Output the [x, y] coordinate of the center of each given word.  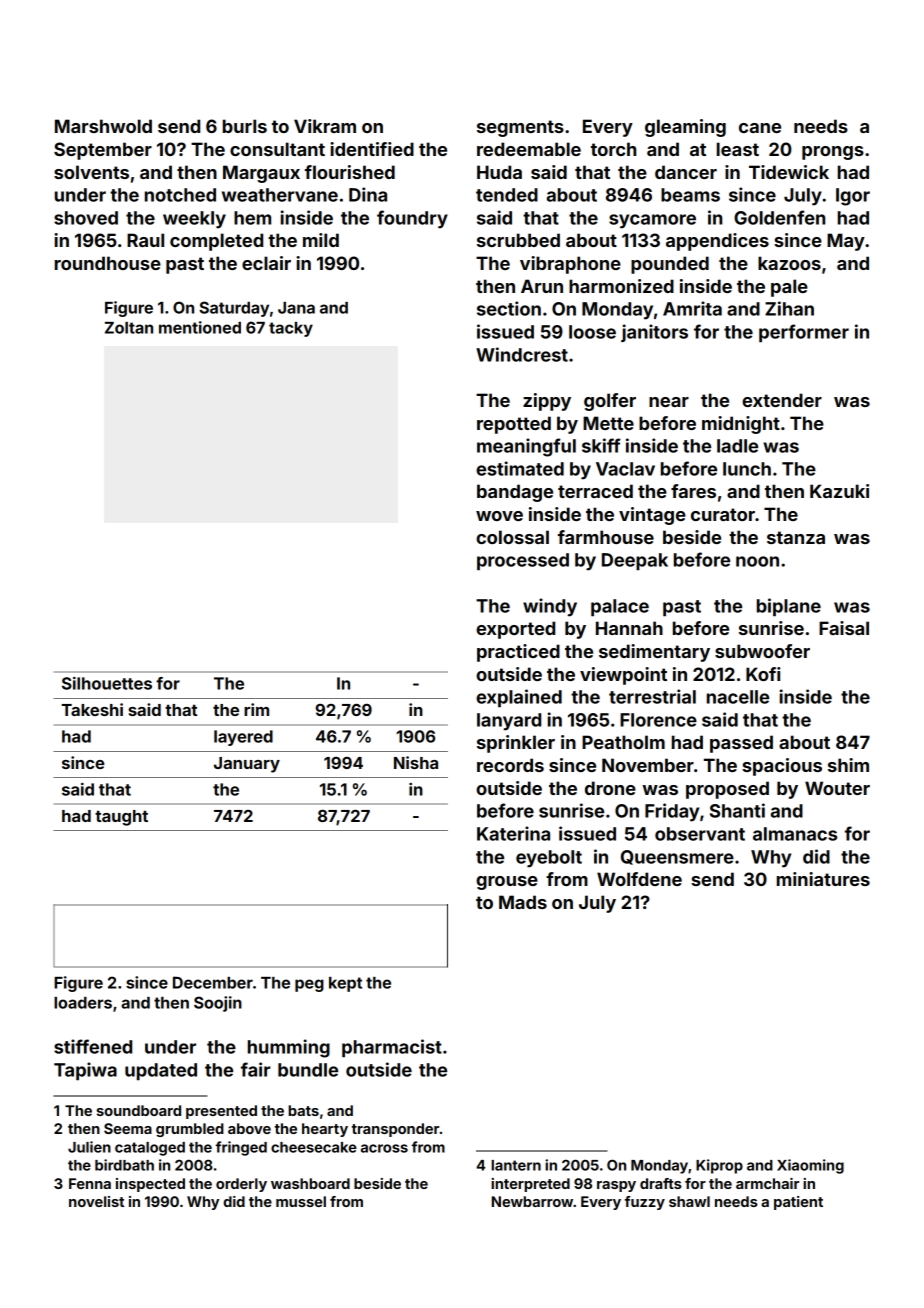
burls [245, 126]
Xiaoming [810, 1166]
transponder [395, 1130]
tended [507, 195]
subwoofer [762, 651]
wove [499, 516]
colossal [512, 537]
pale [789, 288]
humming [289, 1048]
